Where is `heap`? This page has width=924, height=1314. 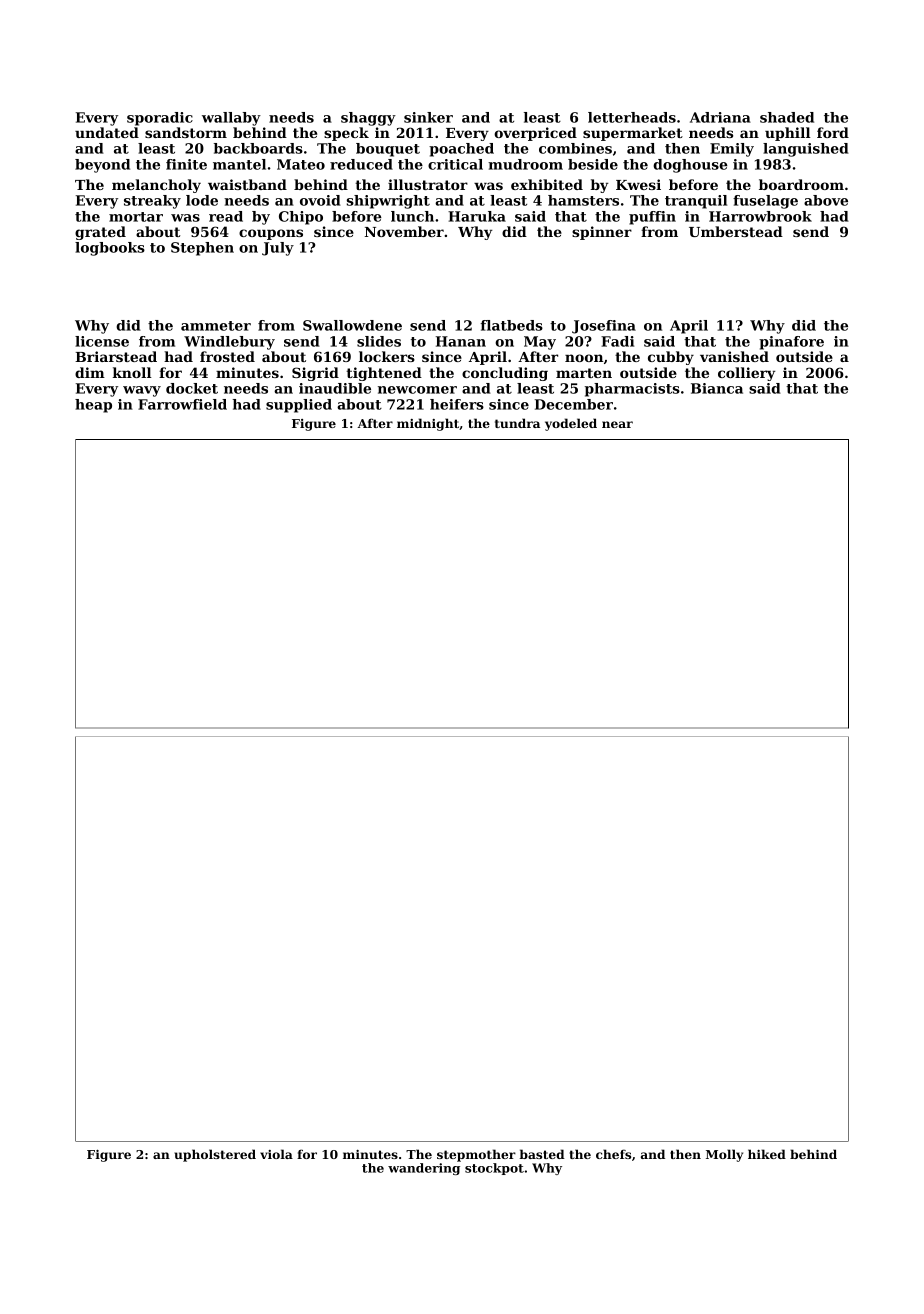
heap is located at coordinates (93, 406).
